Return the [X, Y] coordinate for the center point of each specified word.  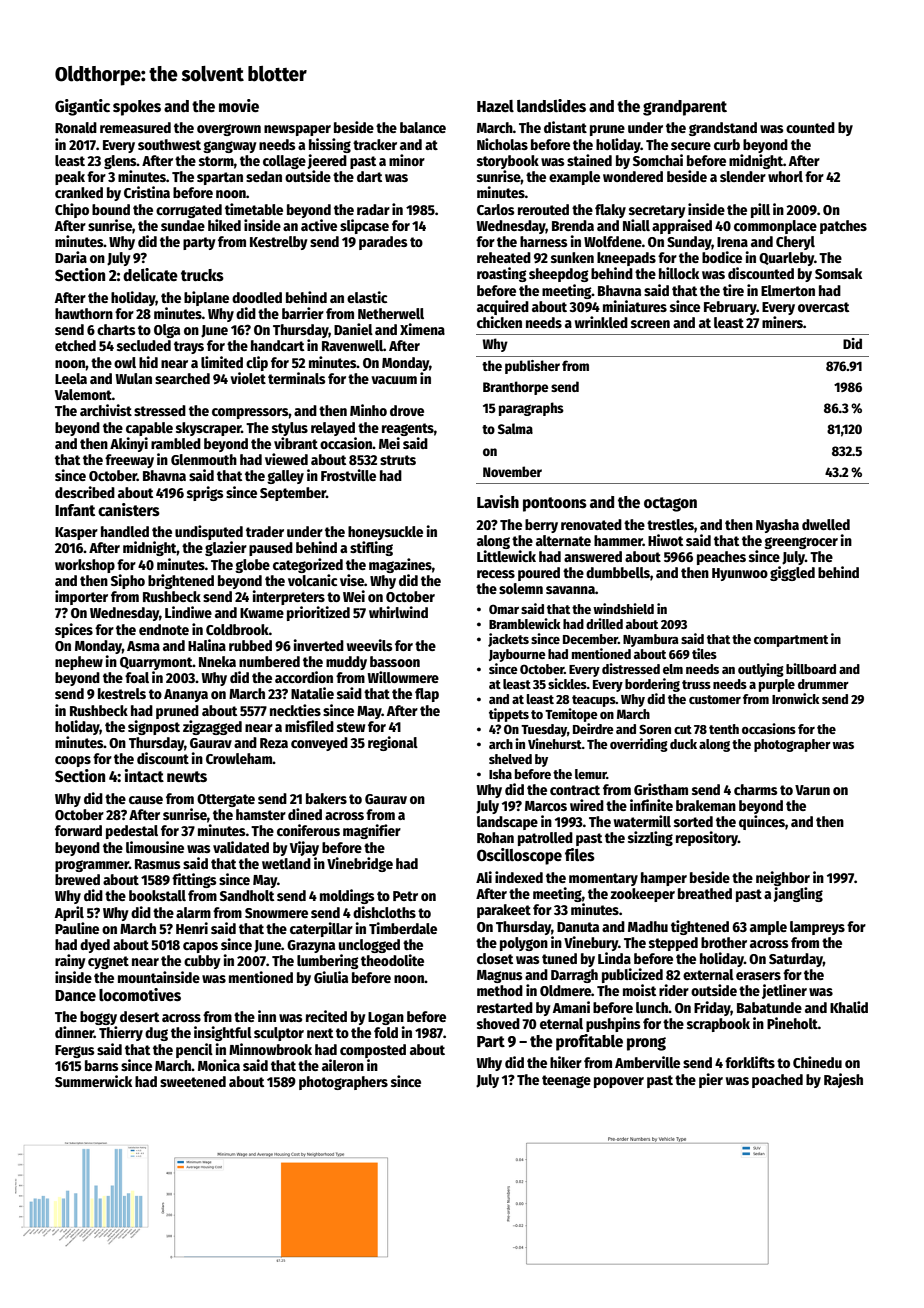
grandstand [723, 129]
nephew [79, 663]
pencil [194, 1050]
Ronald [76, 127]
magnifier [372, 831]
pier [711, 1080]
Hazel [495, 106]
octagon [670, 504]
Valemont [83, 394]
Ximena [422, 329]
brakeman [706, 805]
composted [373, 1051]
